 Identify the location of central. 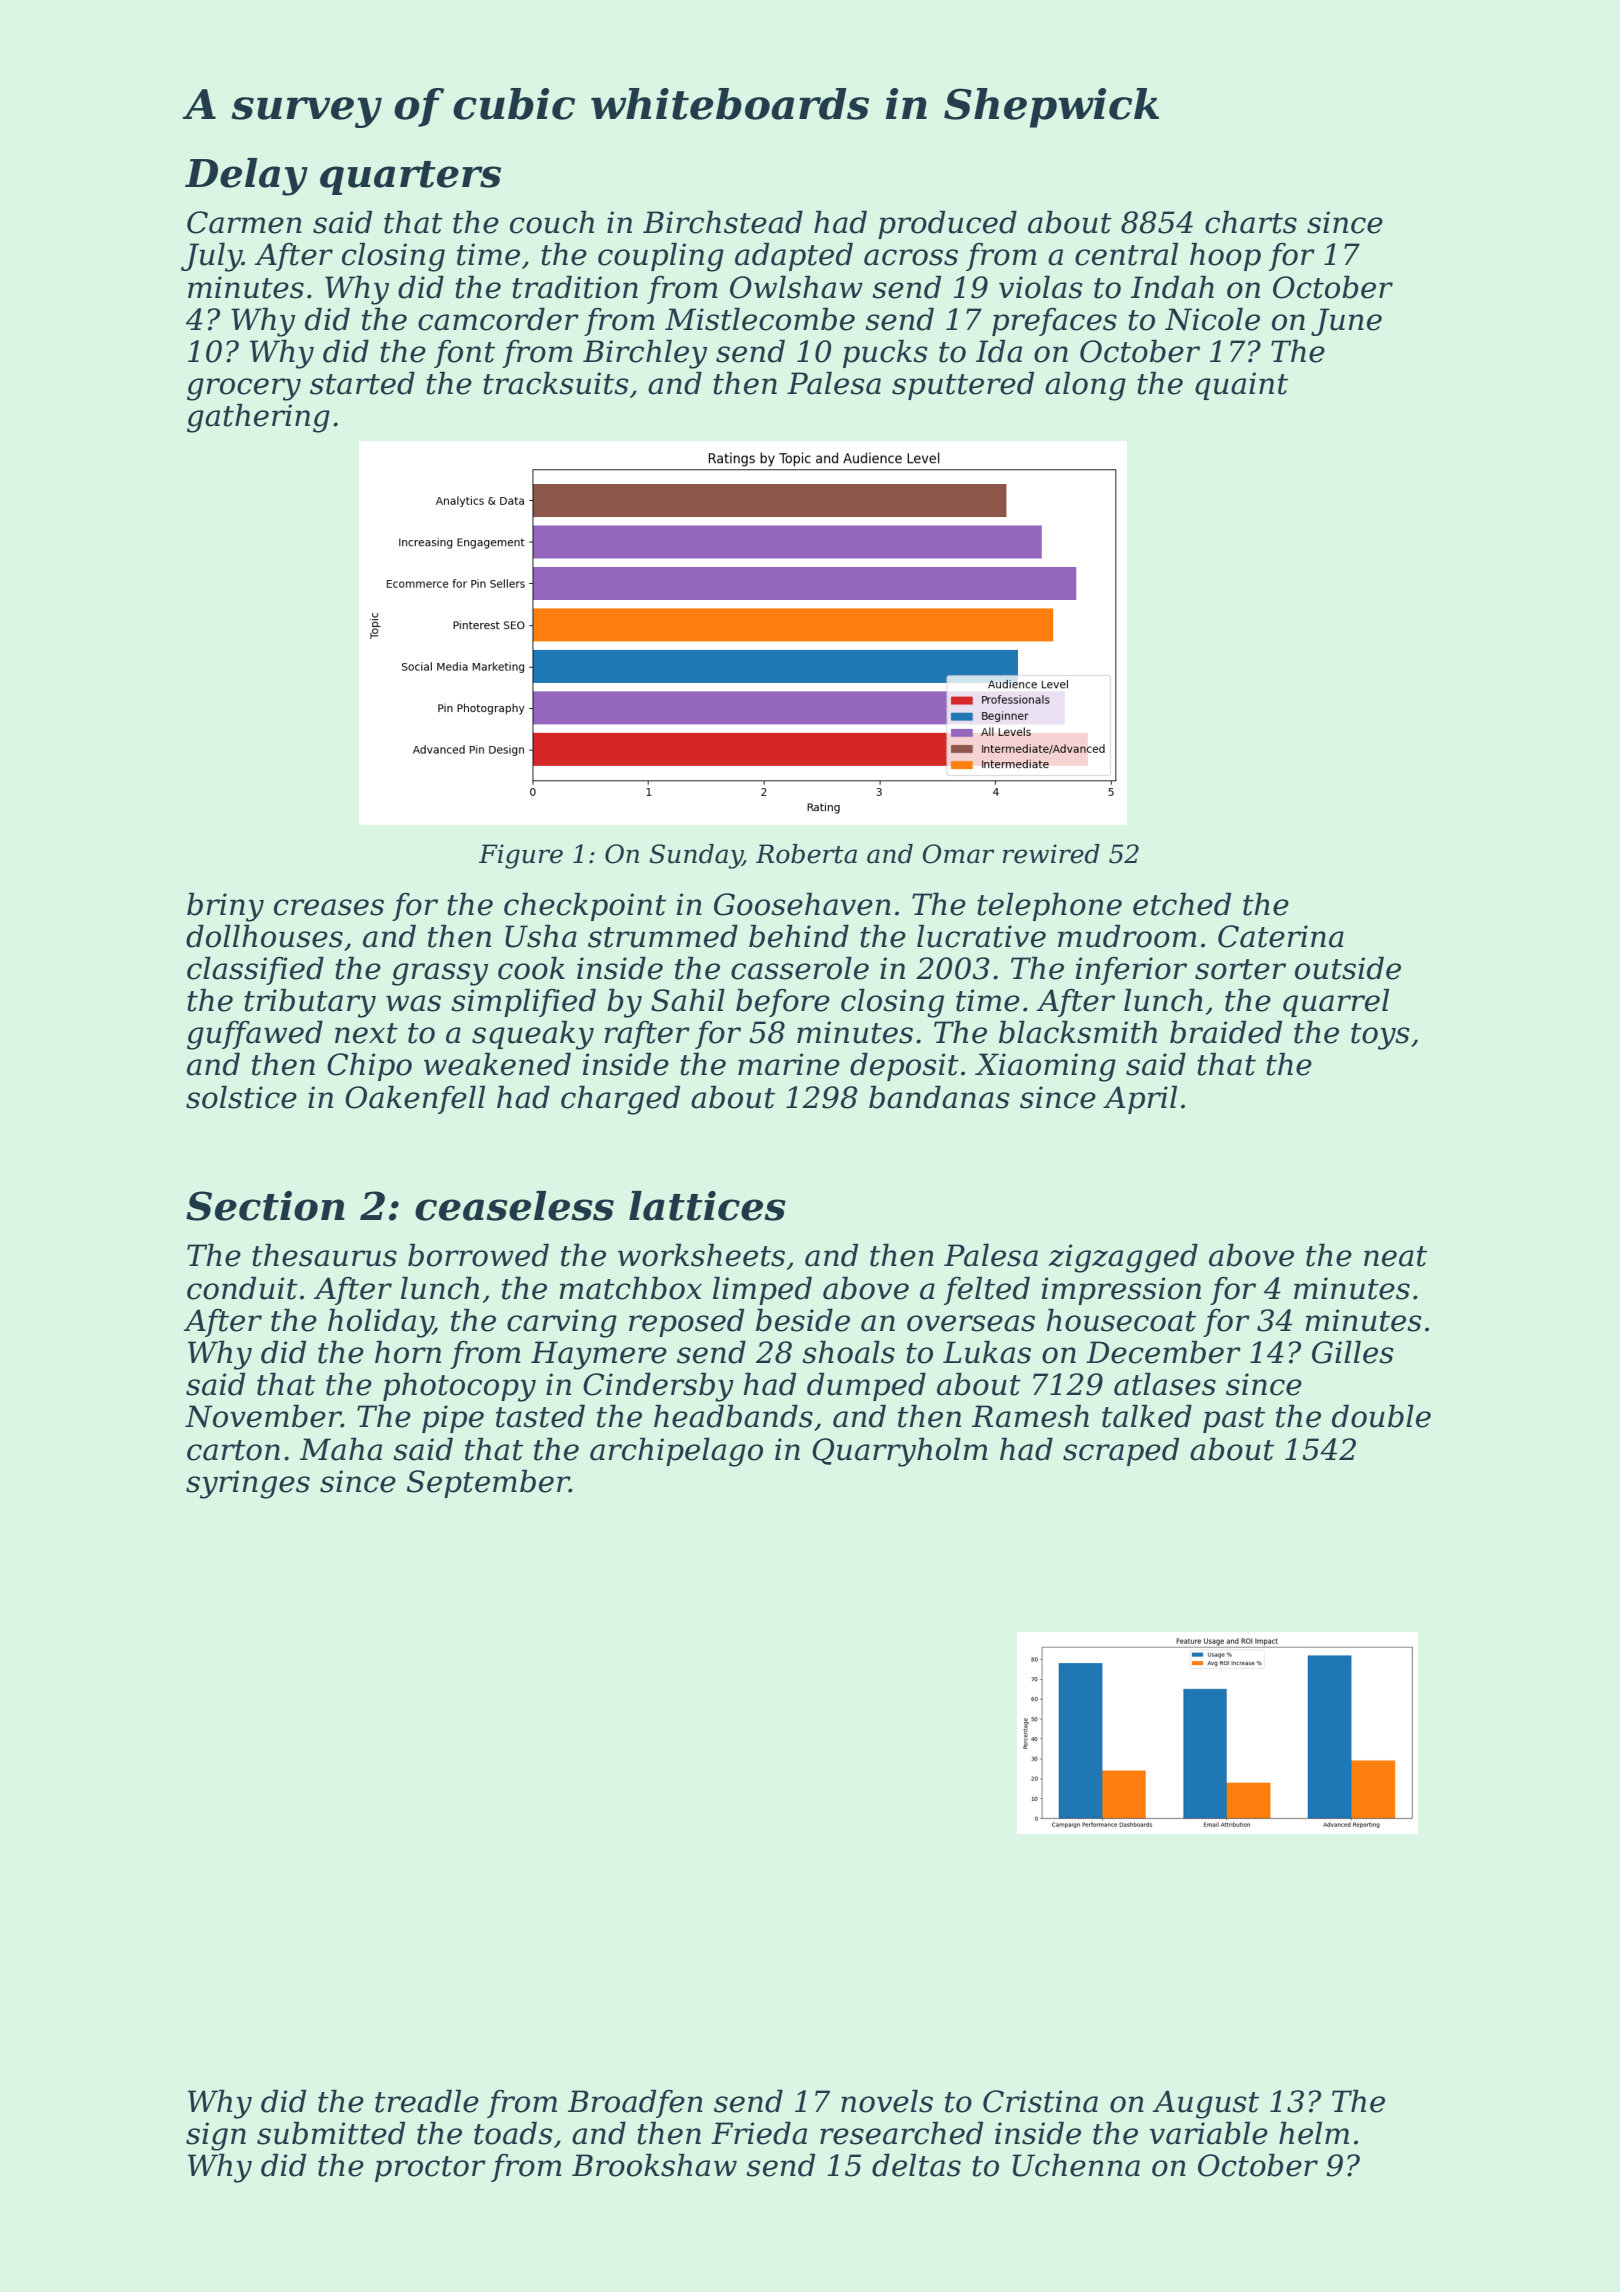
(1126, 254).
